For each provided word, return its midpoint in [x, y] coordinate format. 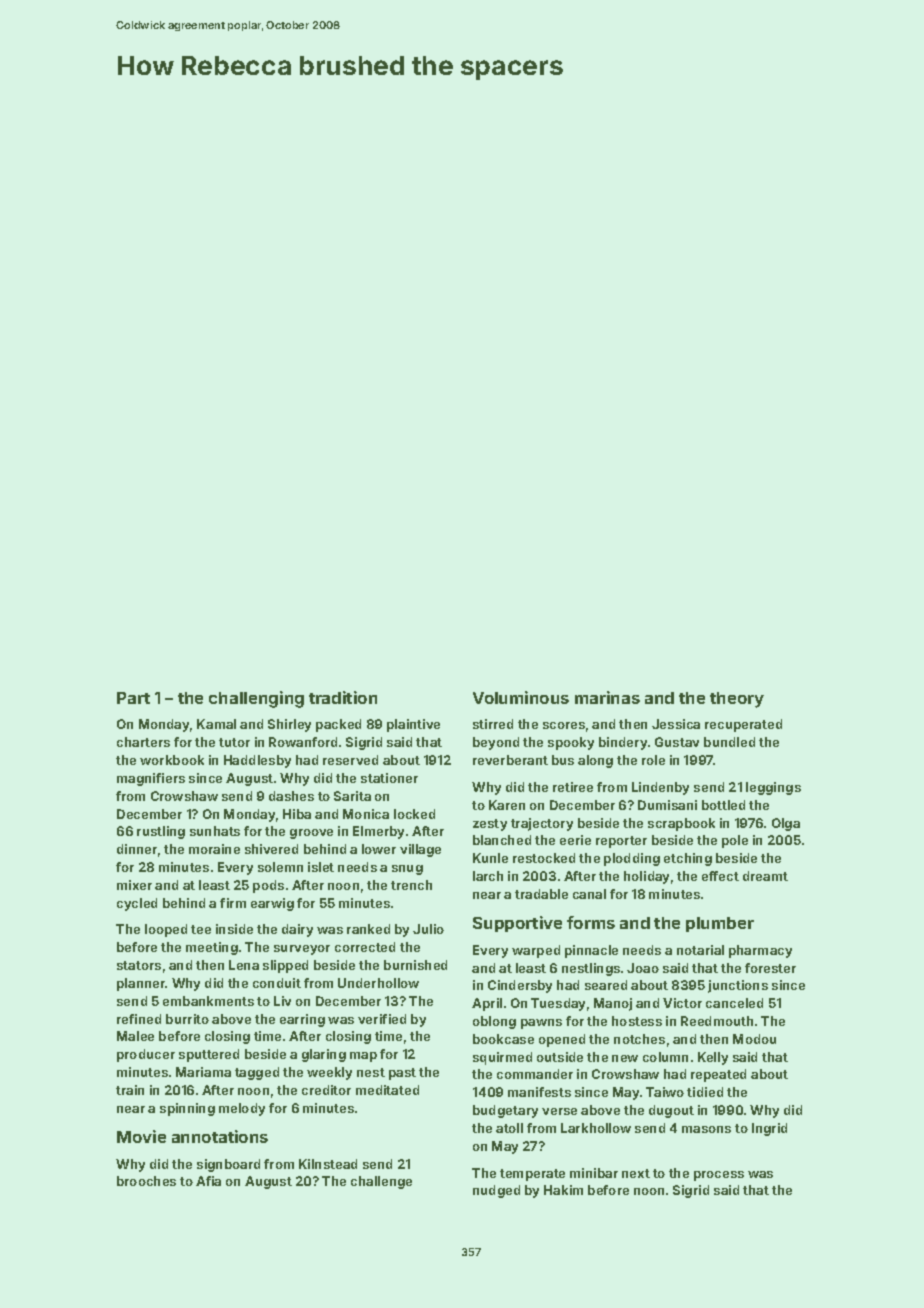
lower [379, 849]
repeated [718, 1075]
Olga [786, 824]
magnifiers [151, 779]
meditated [387, 1090]
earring [302, 1020]
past [402, 1074]
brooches [146, 1181]
